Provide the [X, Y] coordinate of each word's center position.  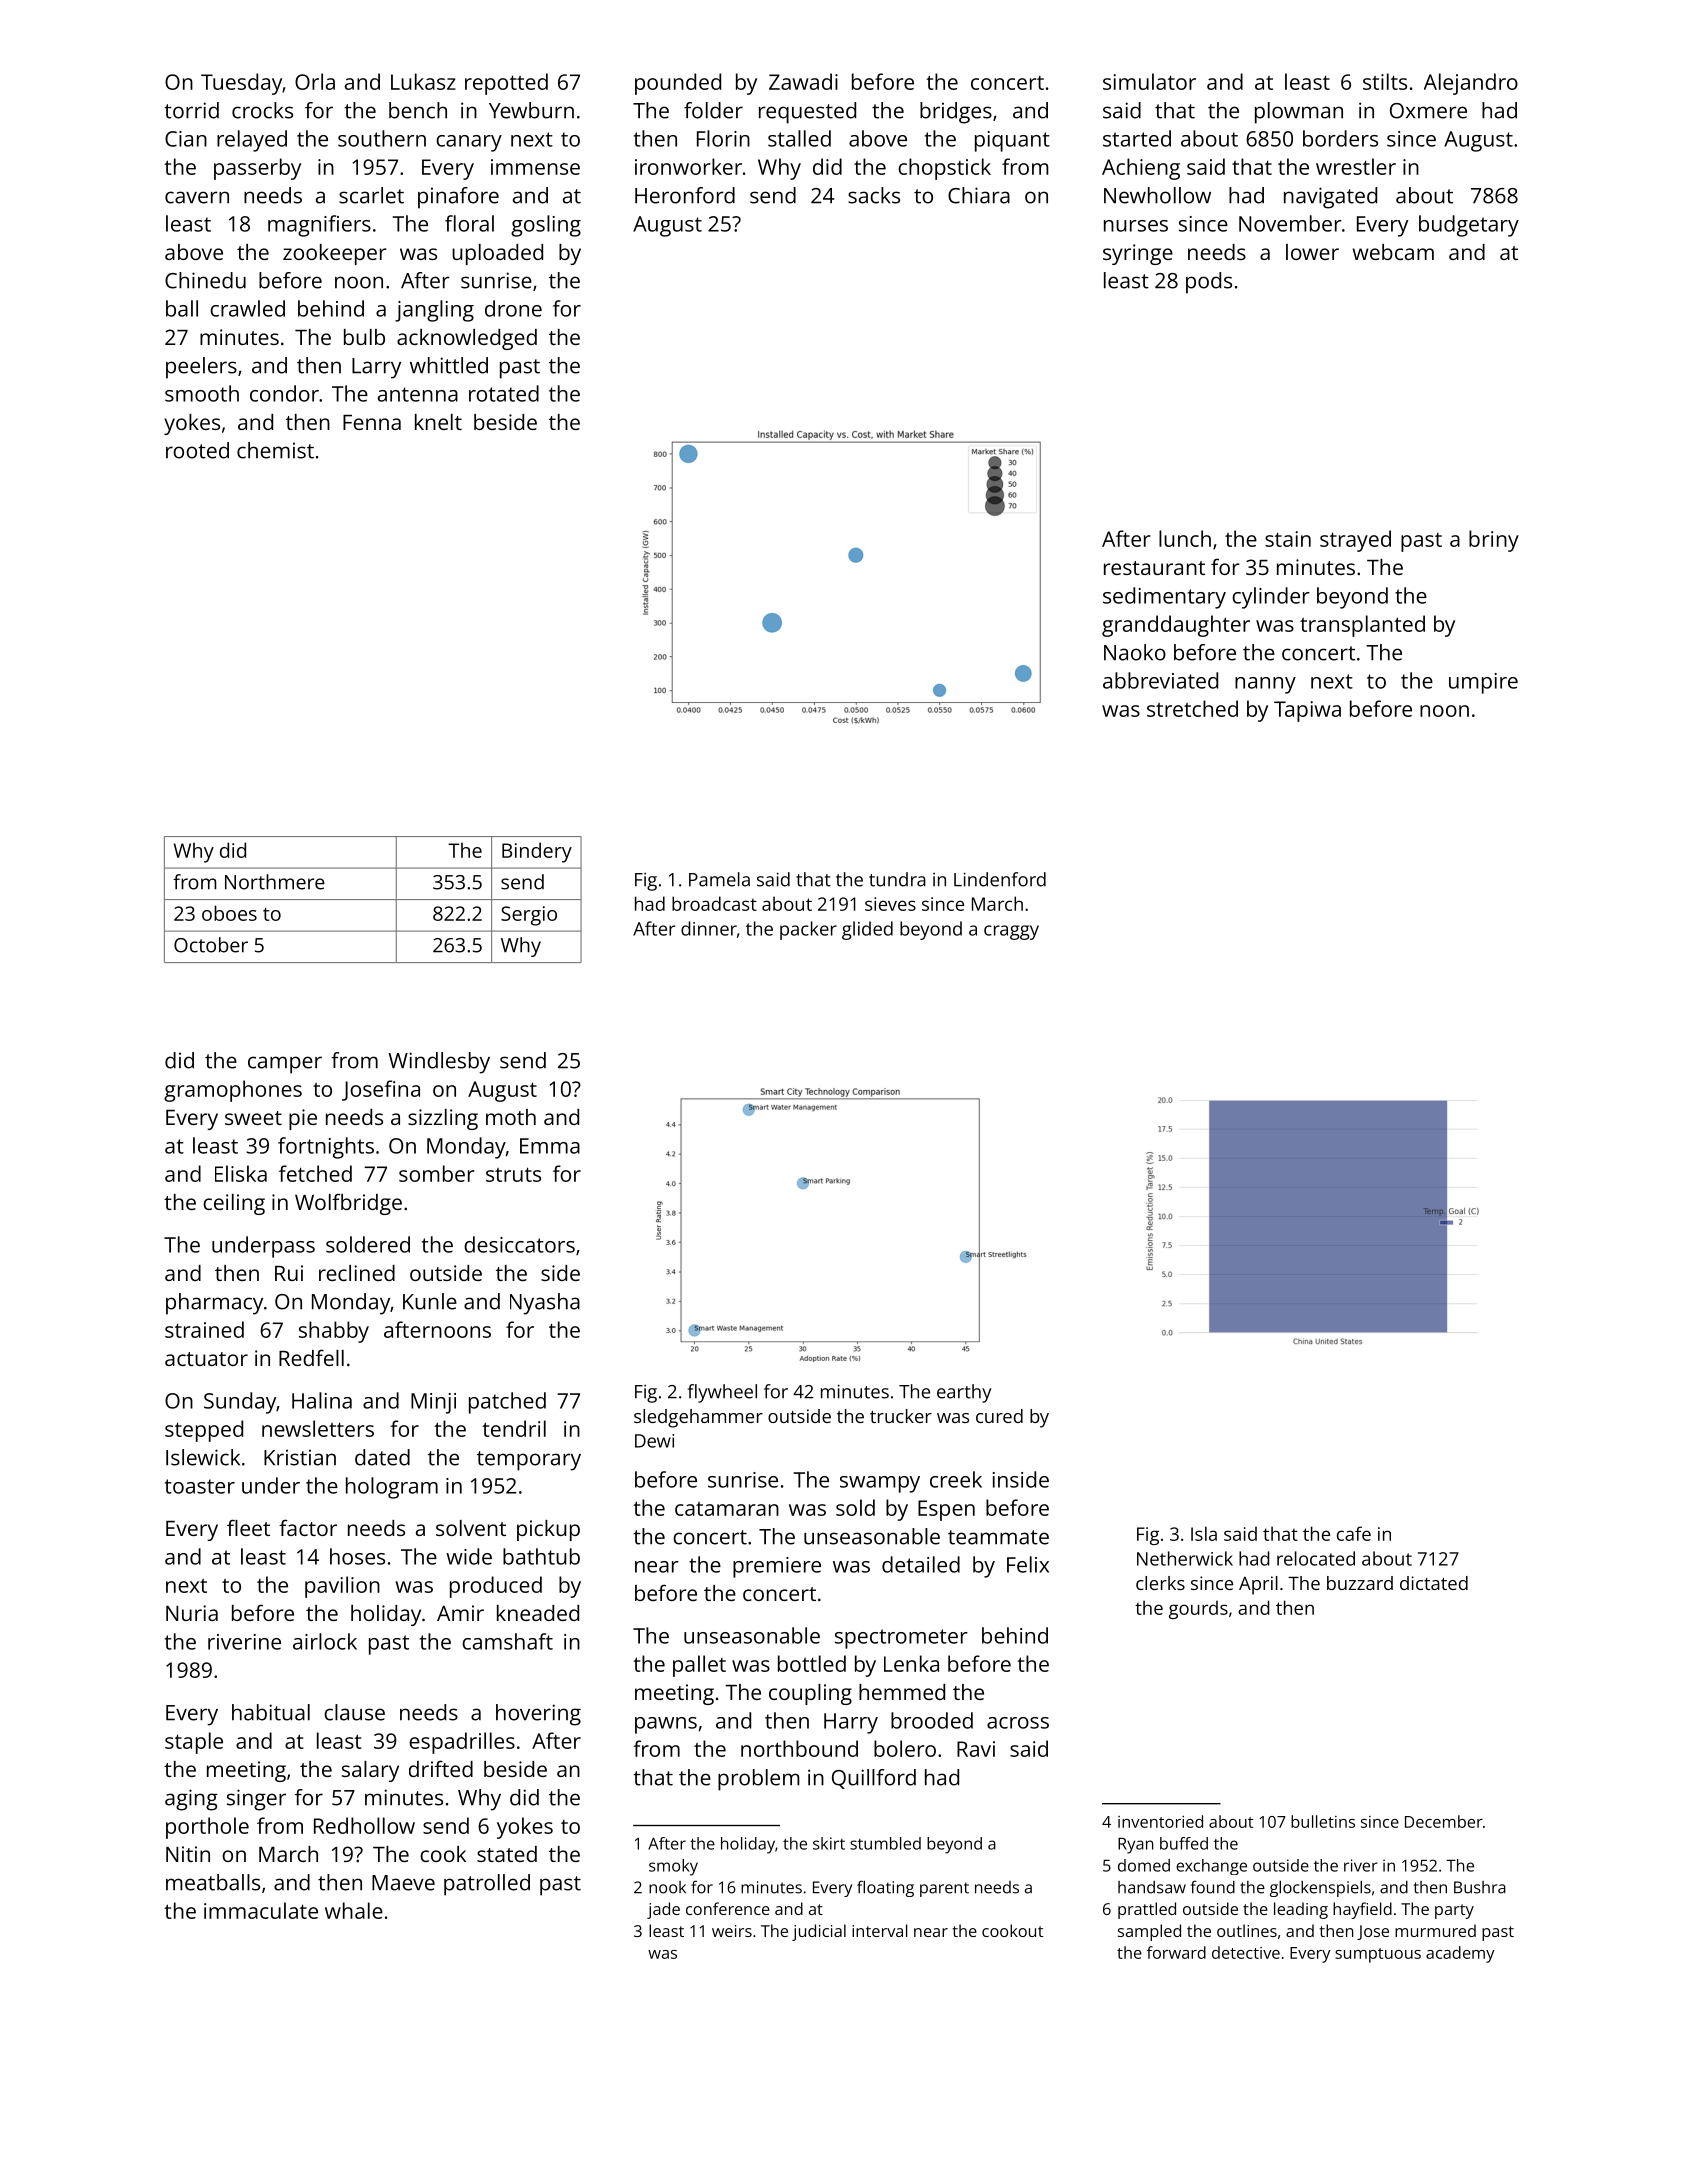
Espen [946, 1510]
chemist [275, 450]
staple [194, 1743]
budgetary [1469, 226]
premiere [777, 1567]
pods [1209, 283]
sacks [874, 195]
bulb [364, 337]
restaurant [1154, 568]
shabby [334, 1332]
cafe [1354, 1533]
